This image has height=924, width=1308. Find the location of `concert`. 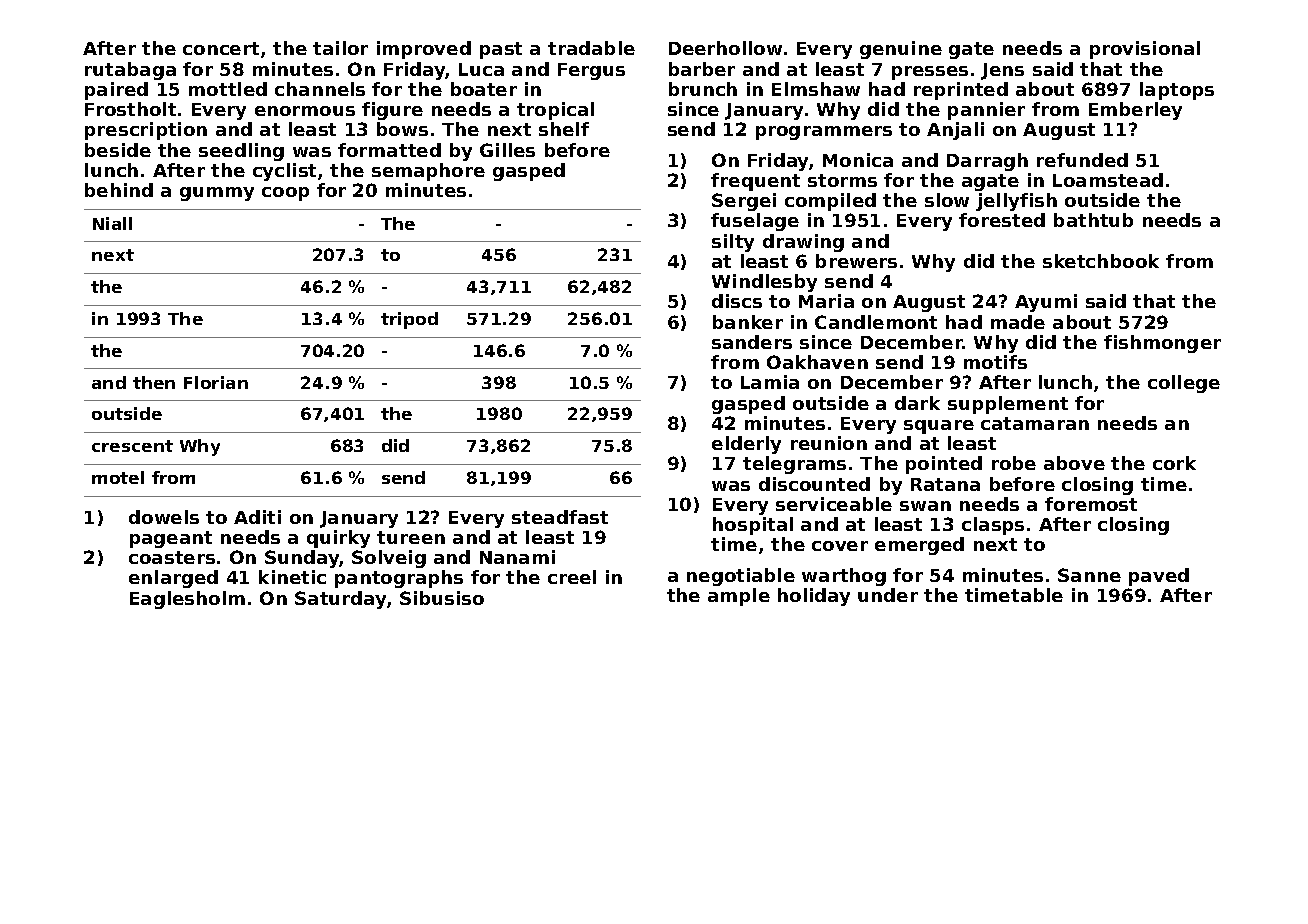

concert is located at coordinates (221, 48).
